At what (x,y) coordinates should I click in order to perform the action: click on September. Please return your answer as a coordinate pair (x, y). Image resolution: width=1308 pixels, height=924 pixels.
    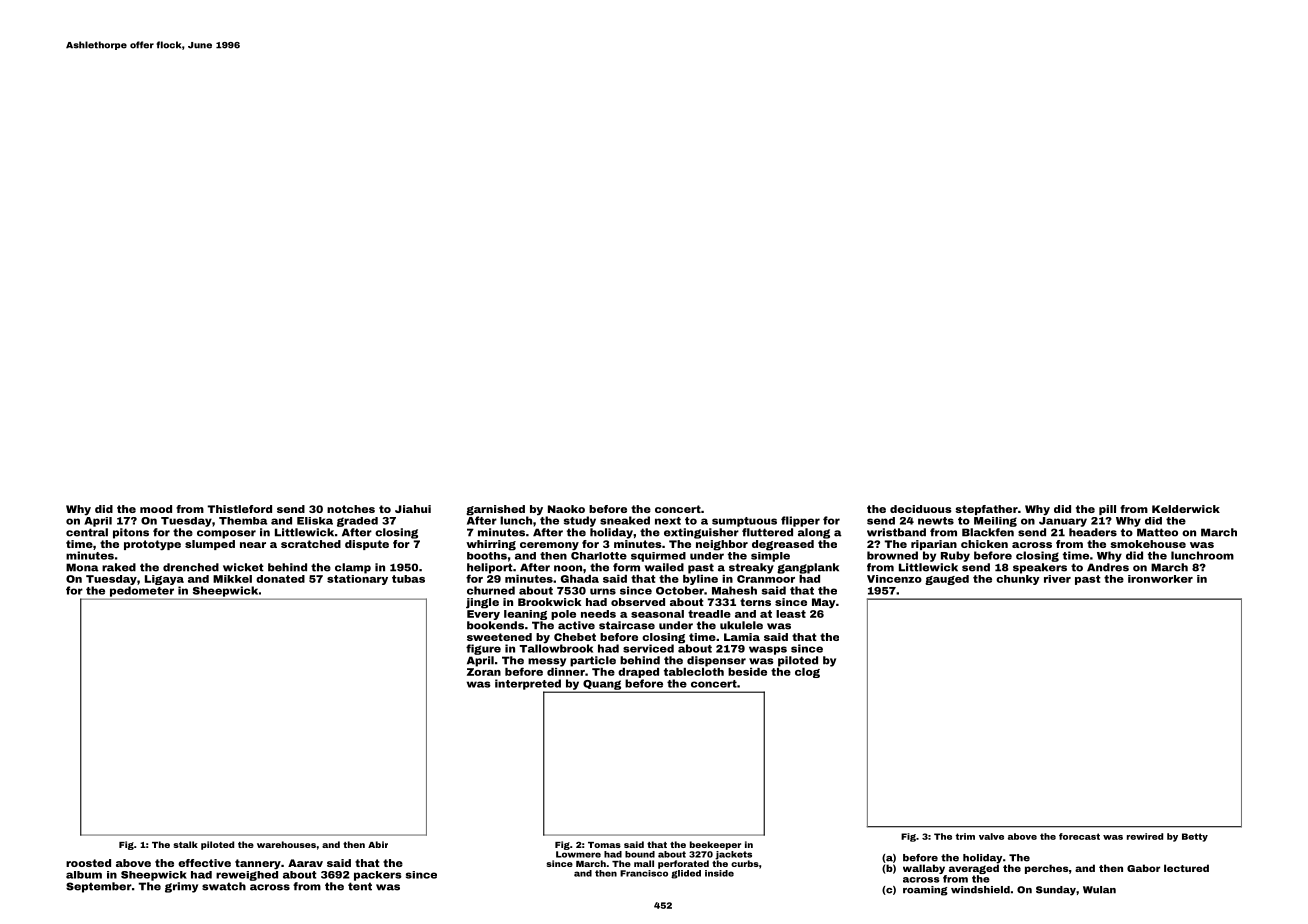
    Looking at the image, I should click on (99, 887).
